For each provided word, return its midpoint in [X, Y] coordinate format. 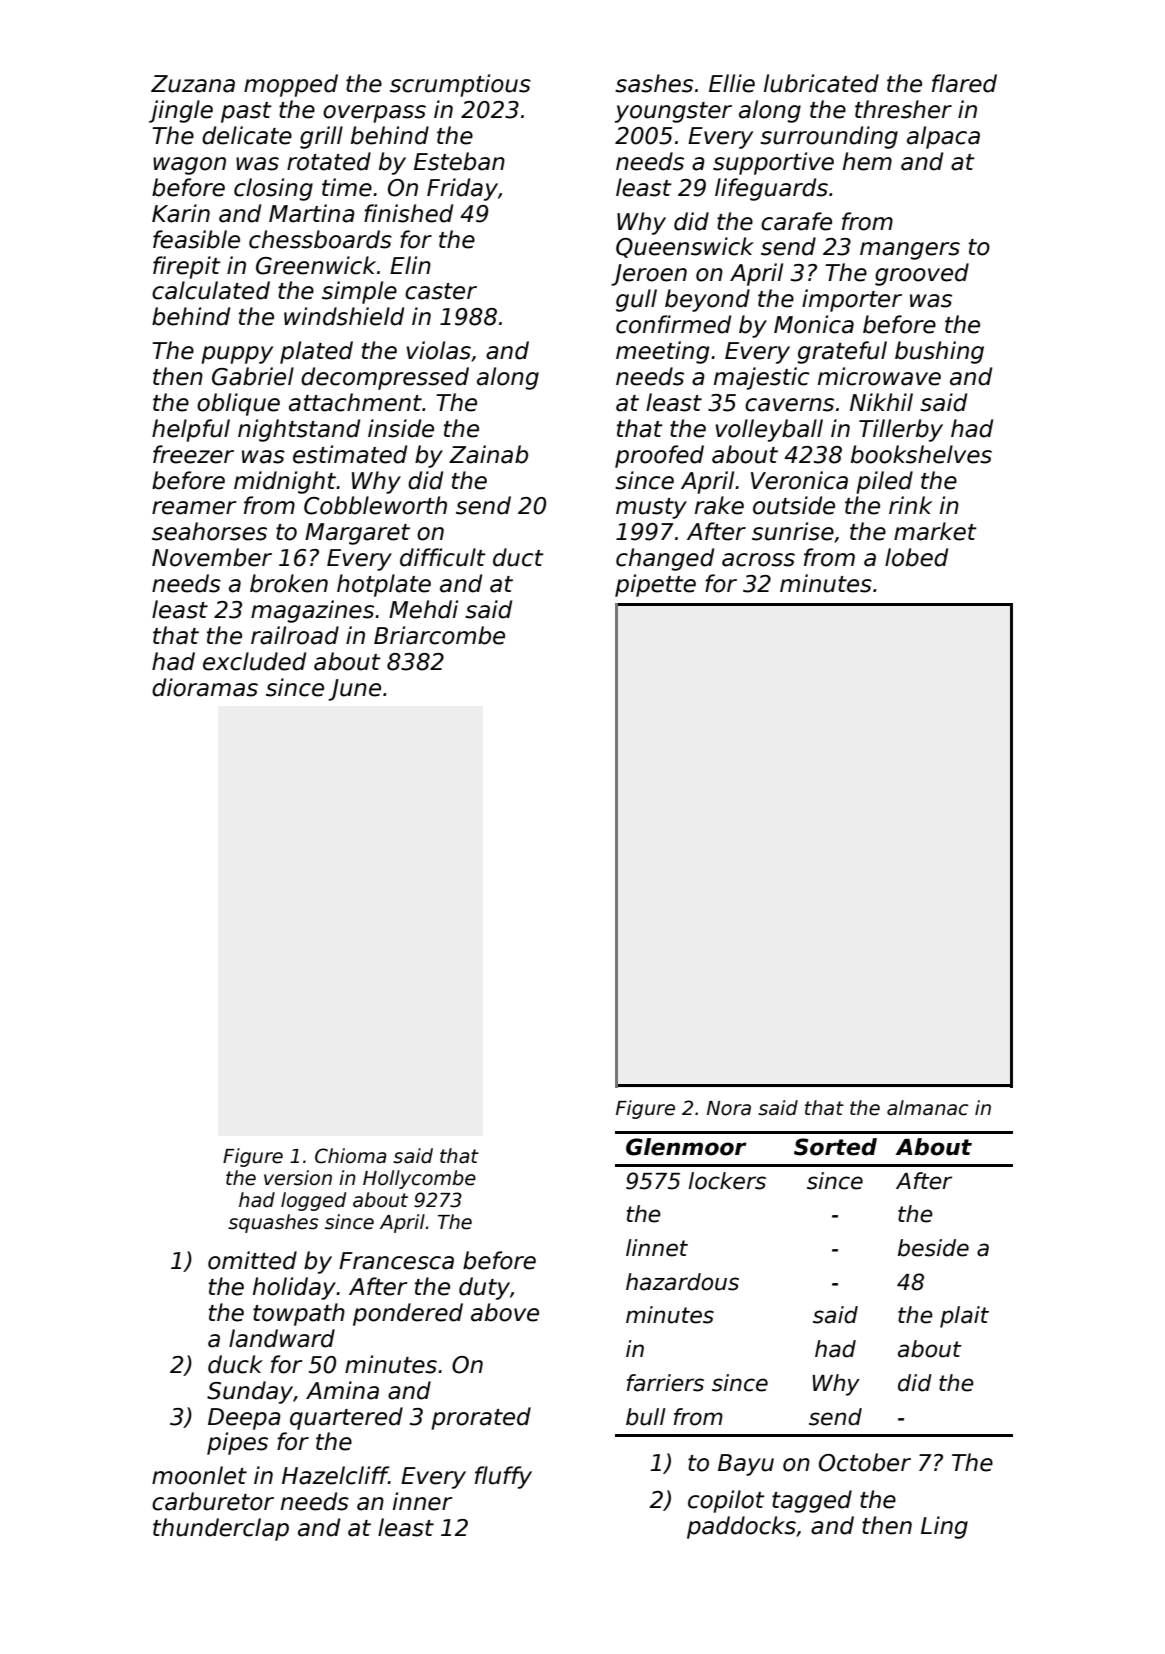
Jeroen [649, 275]
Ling [944, 1527]
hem [867, 161]
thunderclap [221, 1529]
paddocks [741, 1527]
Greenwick [316, 265]
